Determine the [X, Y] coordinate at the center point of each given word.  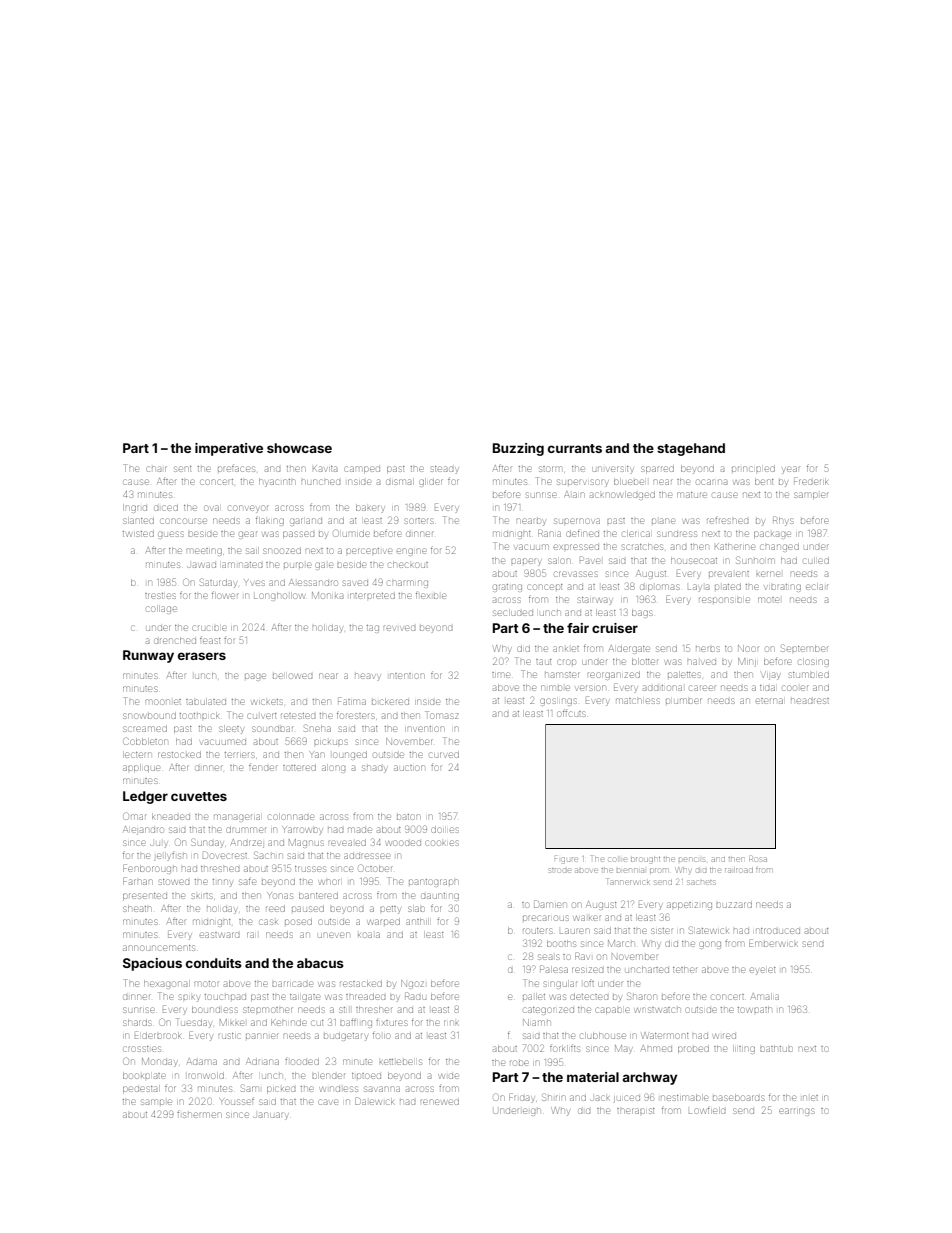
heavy [367, 677]
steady [444, 470]
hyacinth [277, 483]
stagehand [691, 449]
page [255, 677]
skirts [202, 896]
